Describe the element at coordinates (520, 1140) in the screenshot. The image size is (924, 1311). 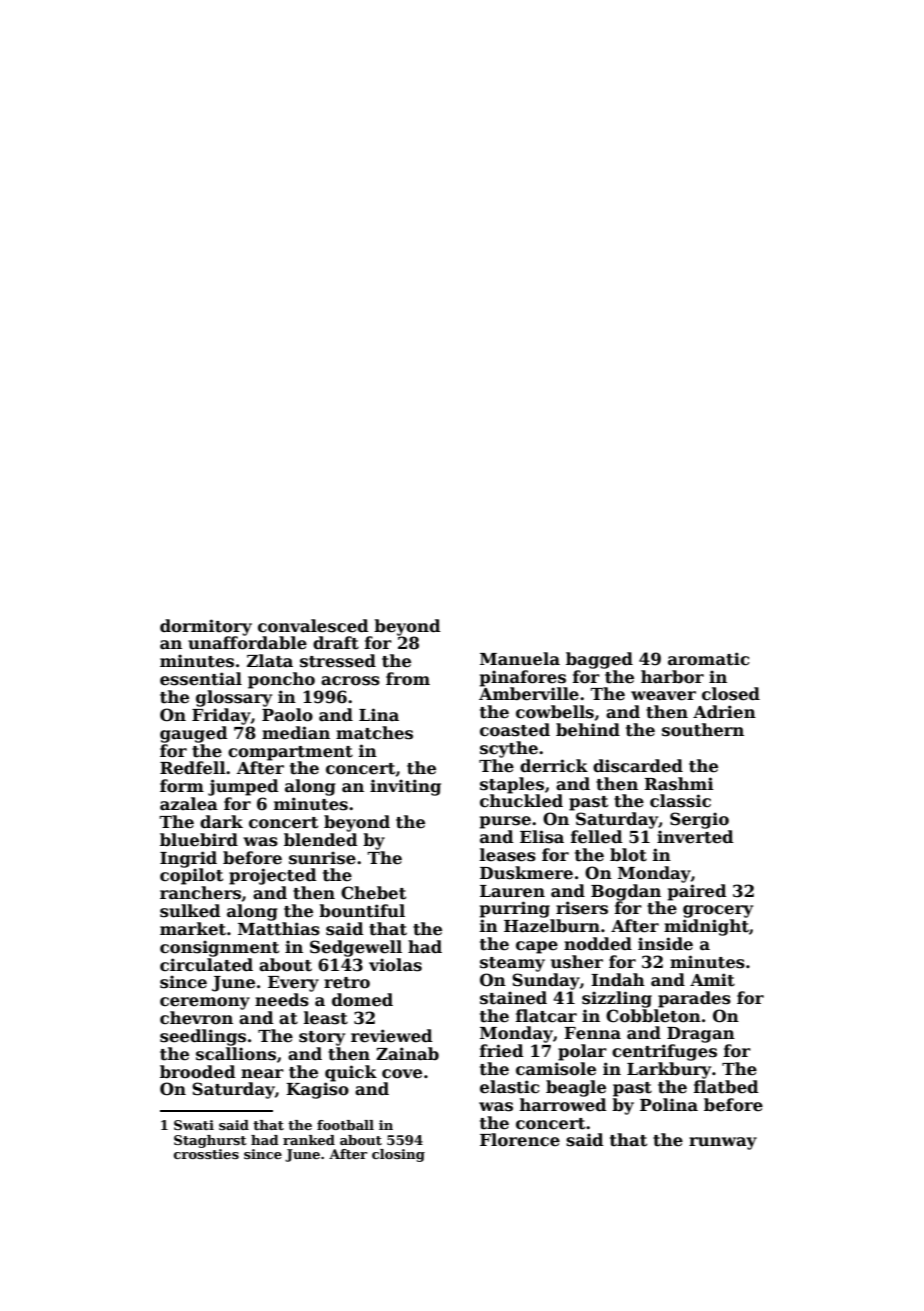
I see `Florence` at that location.
